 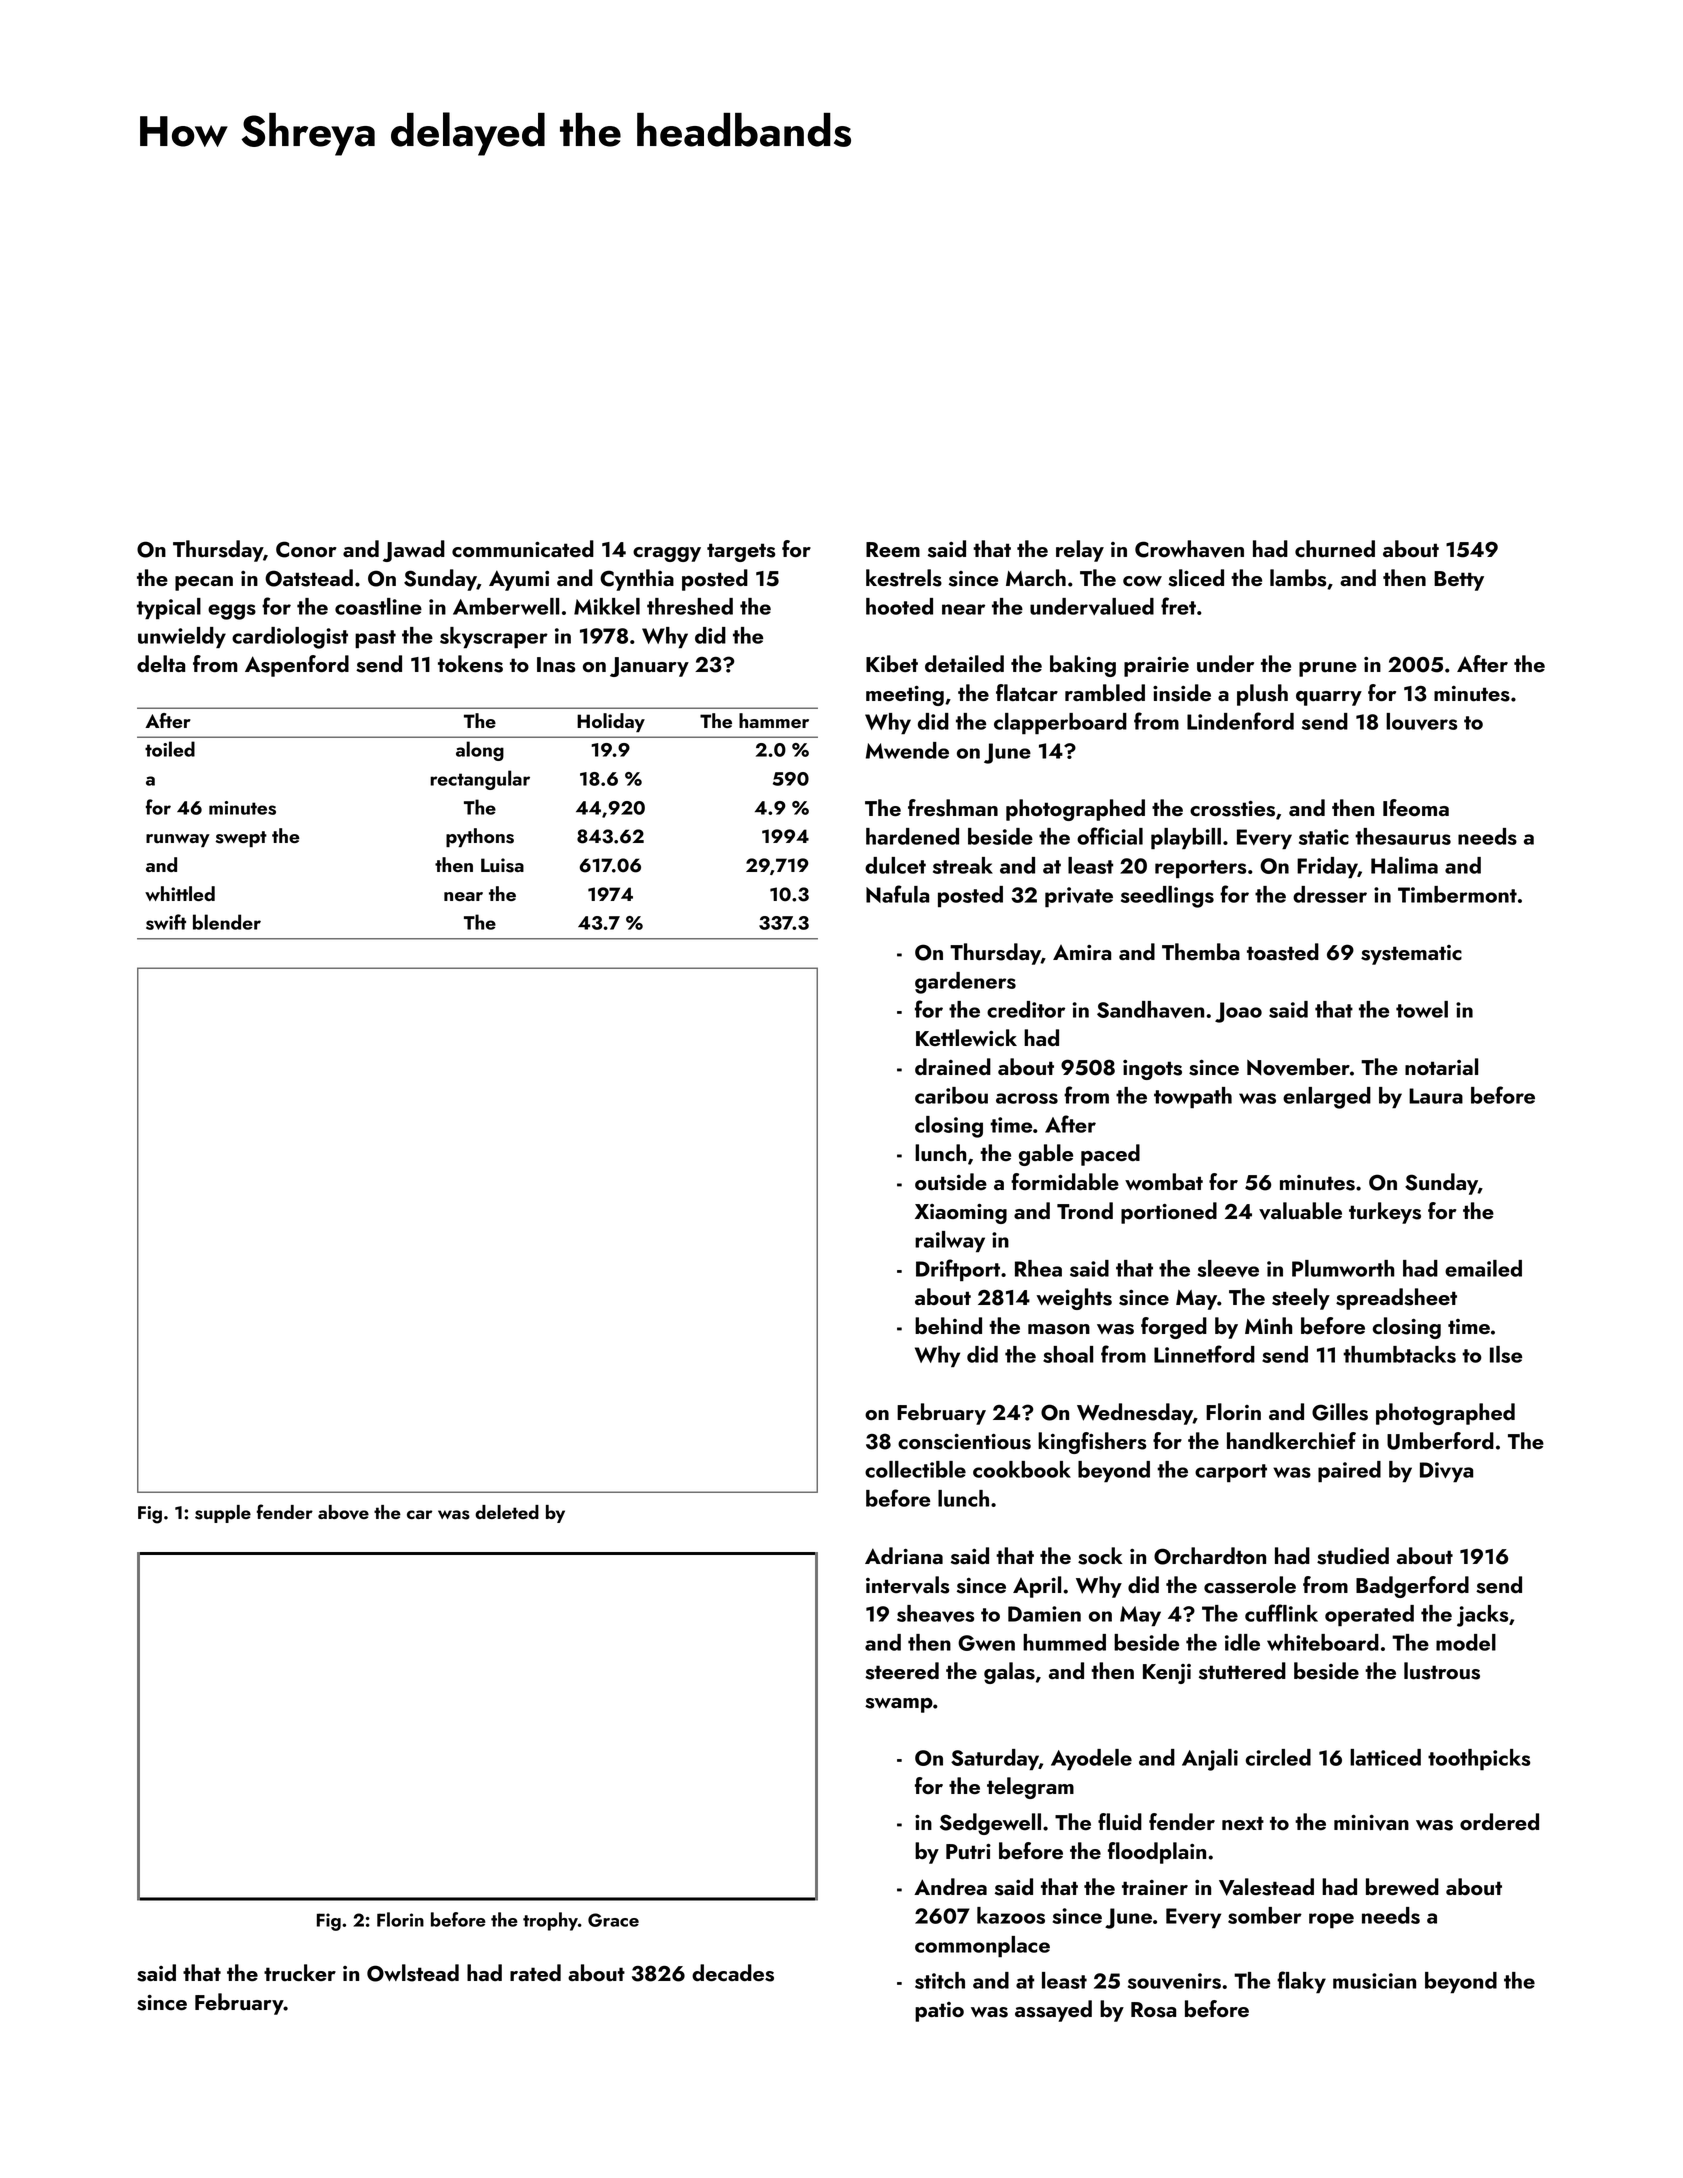 I want to click on ingots, so click(x=1152, y=1070).
